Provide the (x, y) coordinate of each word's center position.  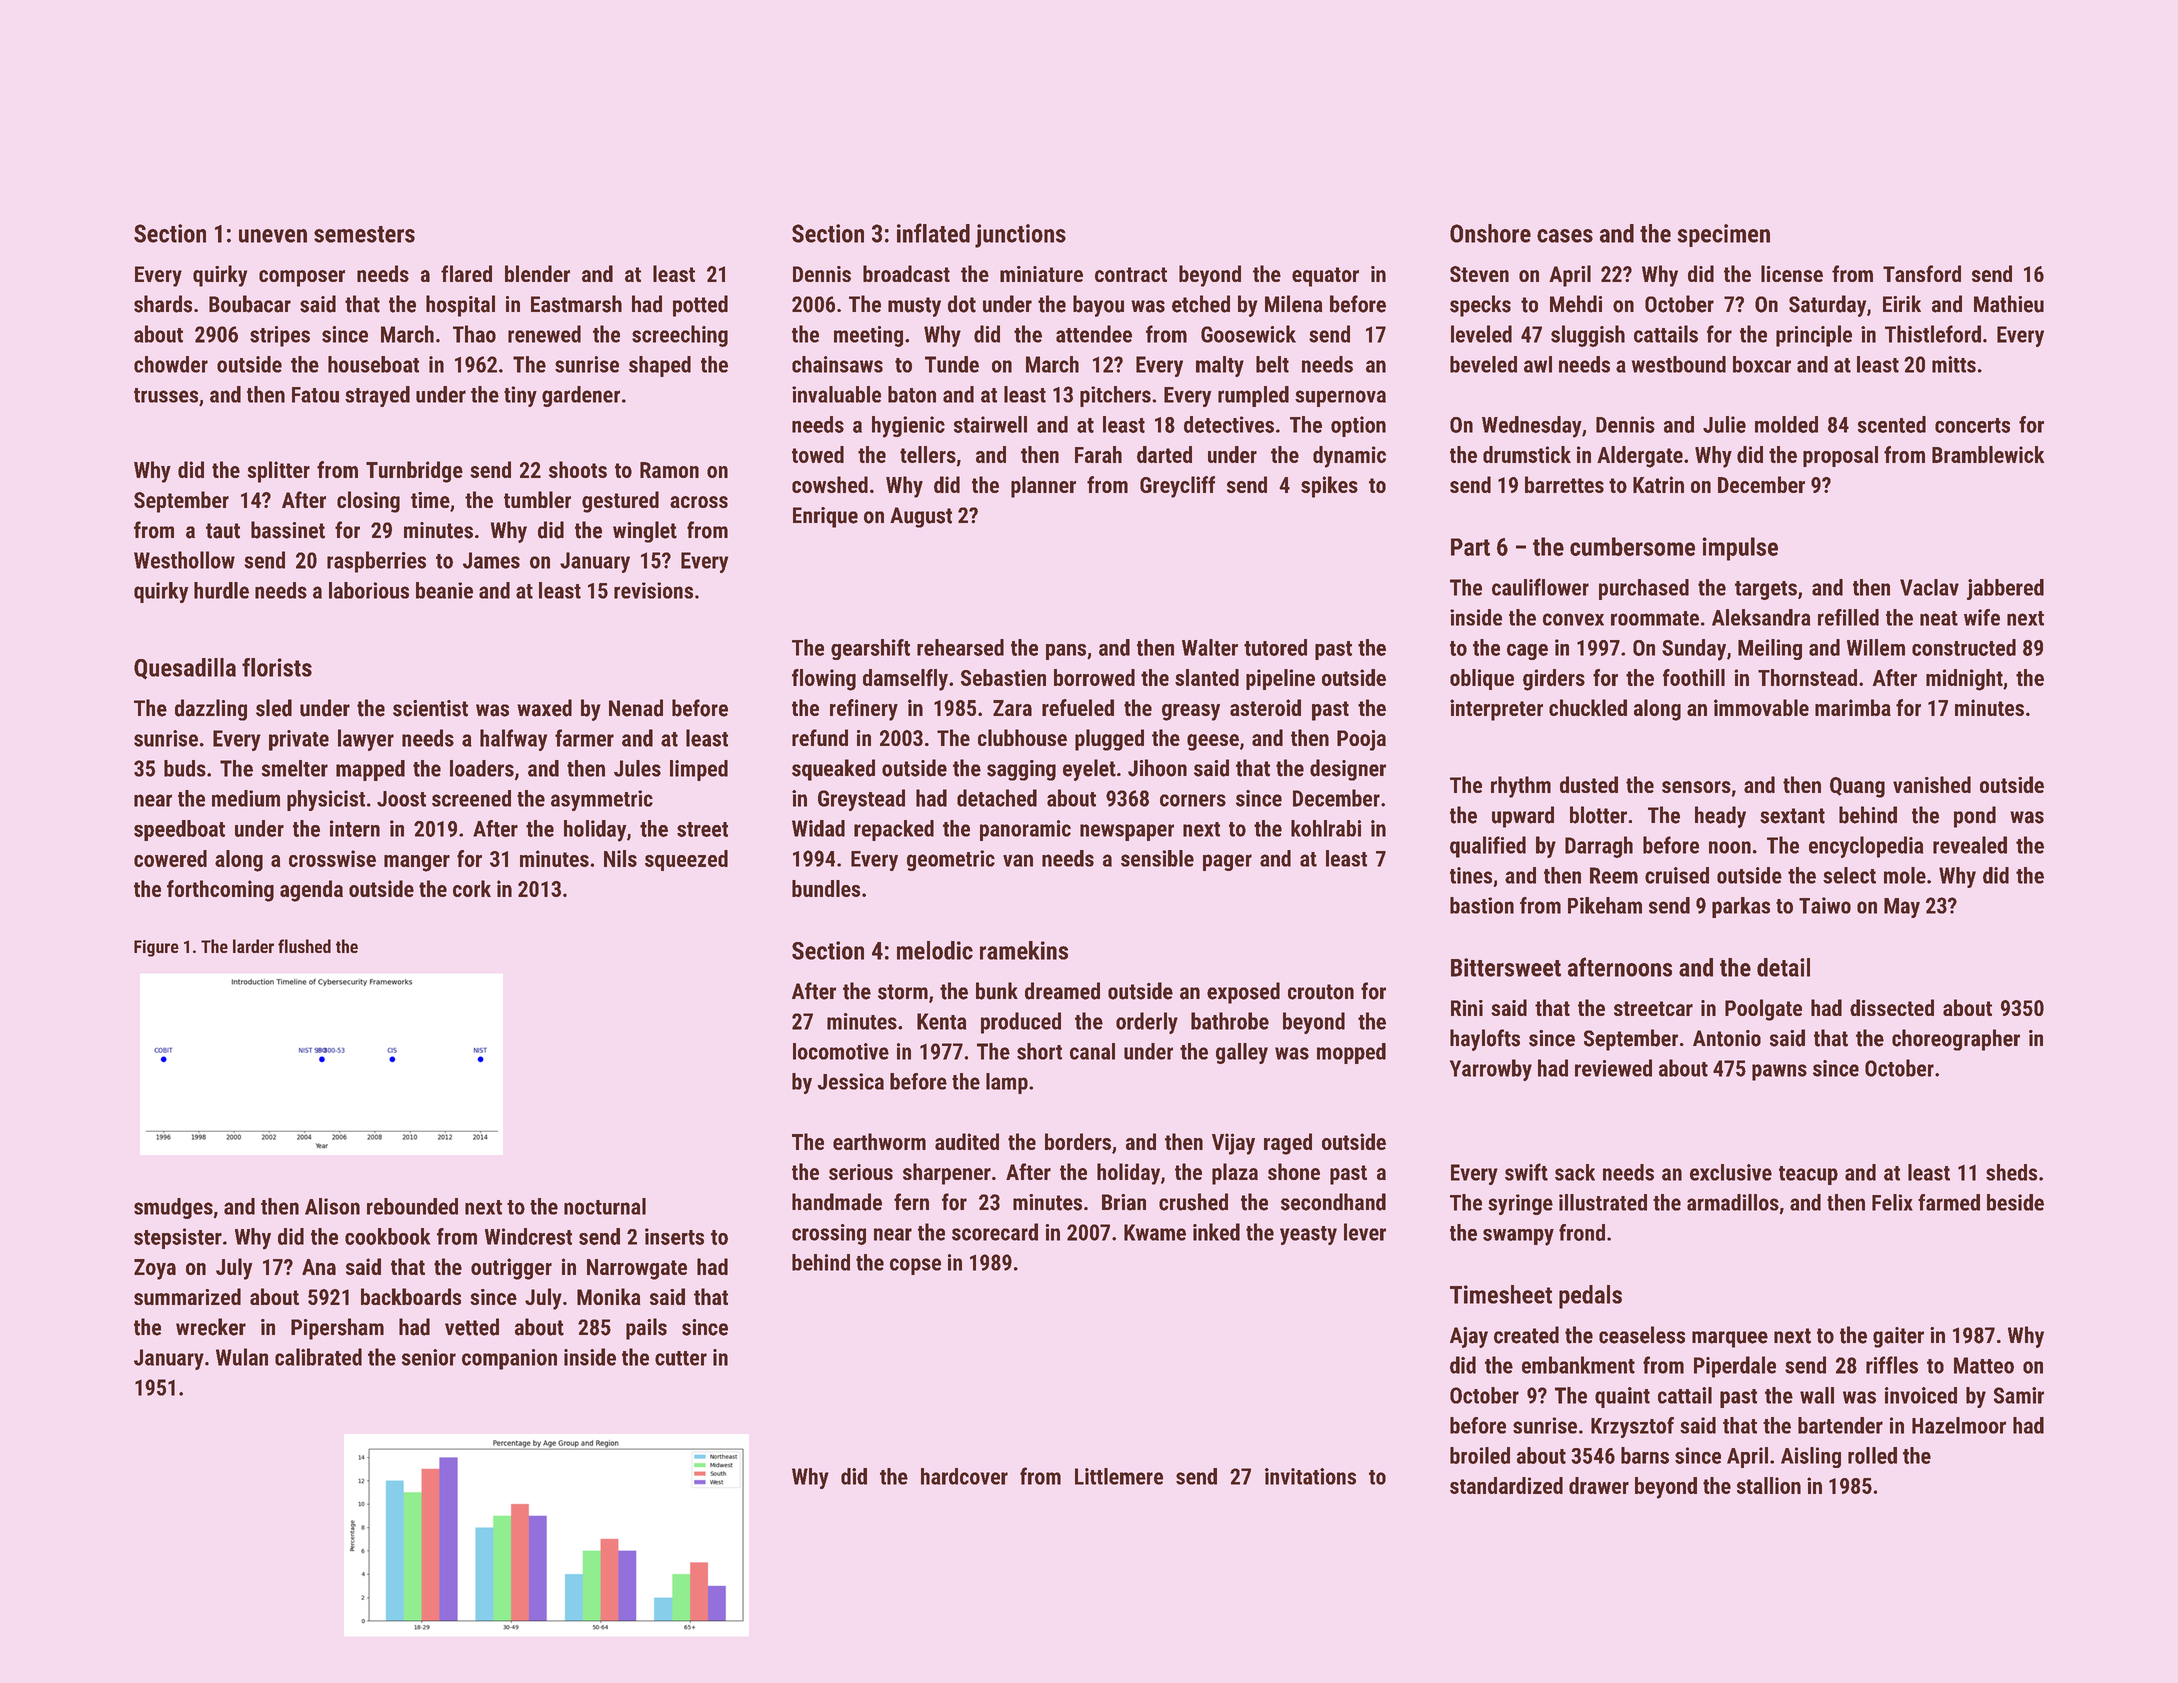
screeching (680, 336)
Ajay (1469, 1337)
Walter (1210, 647)
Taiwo (1825, 905)
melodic (935, 950)
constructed (1964, 647)
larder (253, 946)
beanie (444, 590)
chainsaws (837, 364)
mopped (1351, 1053)
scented (1892, 424)
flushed (304, 946)
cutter (681, 1358)
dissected (1892, 1007)
